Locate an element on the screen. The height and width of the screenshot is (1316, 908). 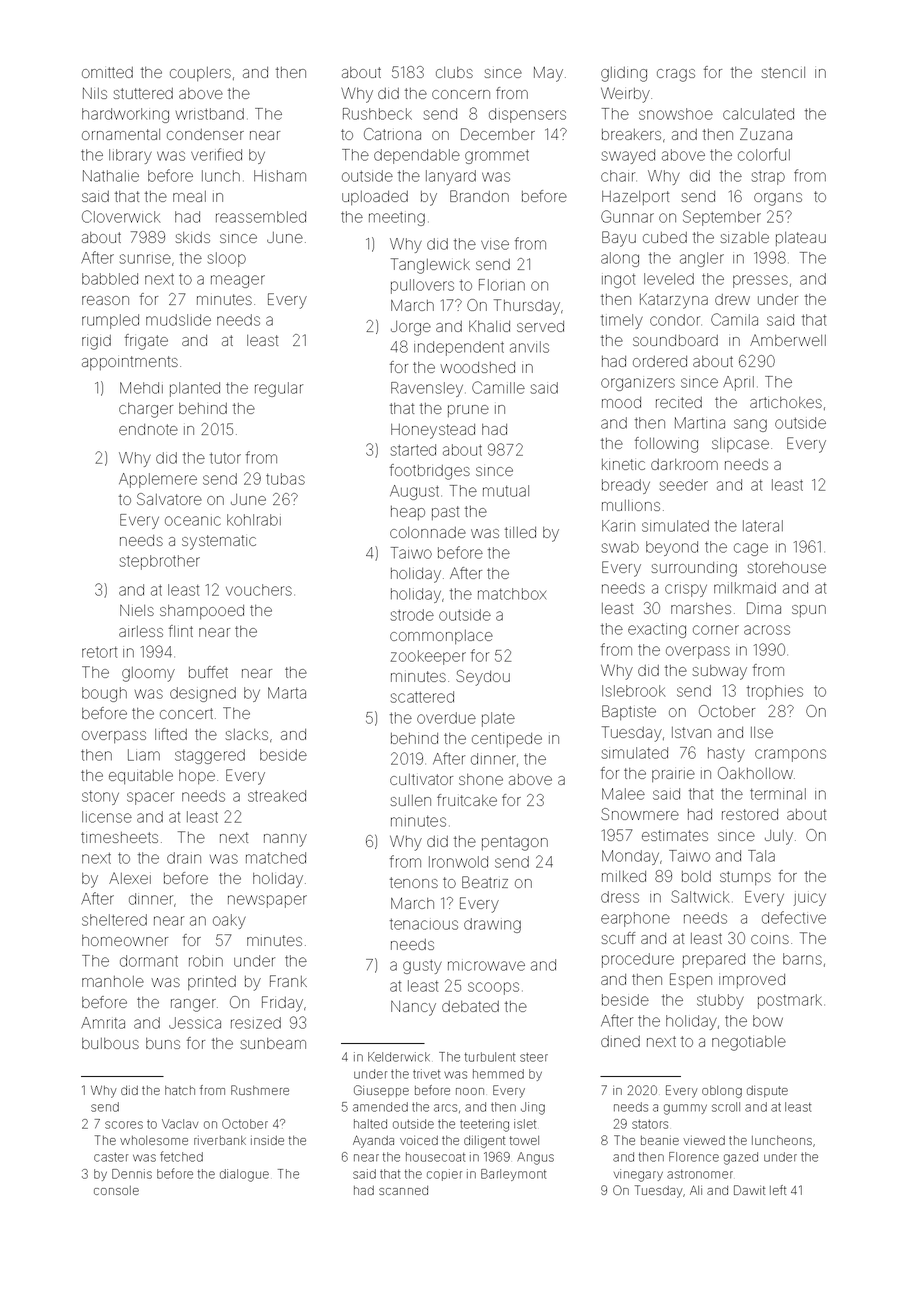
Rushbeck is located at coordinates (377, 114).
